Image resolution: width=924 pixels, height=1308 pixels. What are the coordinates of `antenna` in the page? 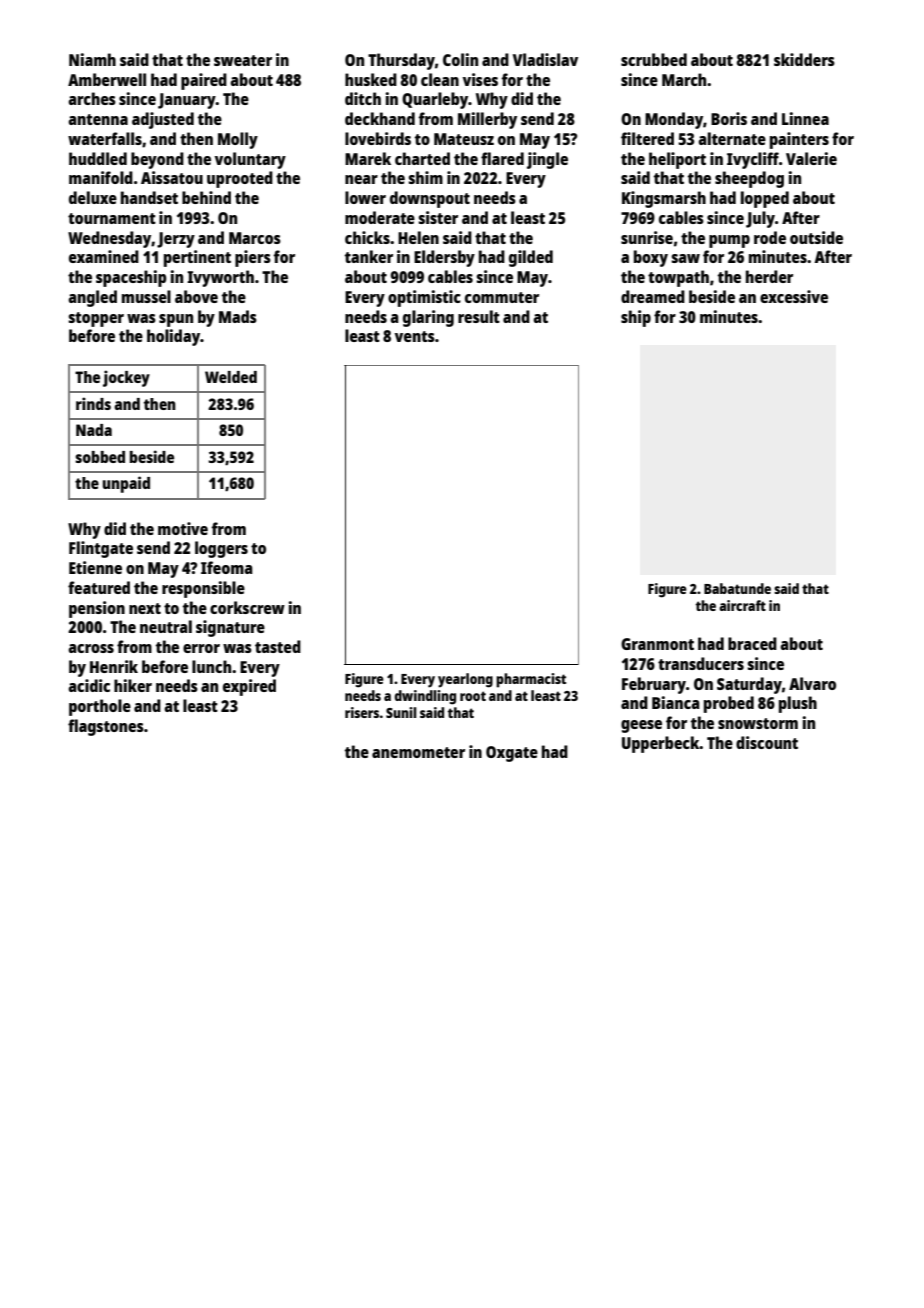 It's located at (98, 119).
